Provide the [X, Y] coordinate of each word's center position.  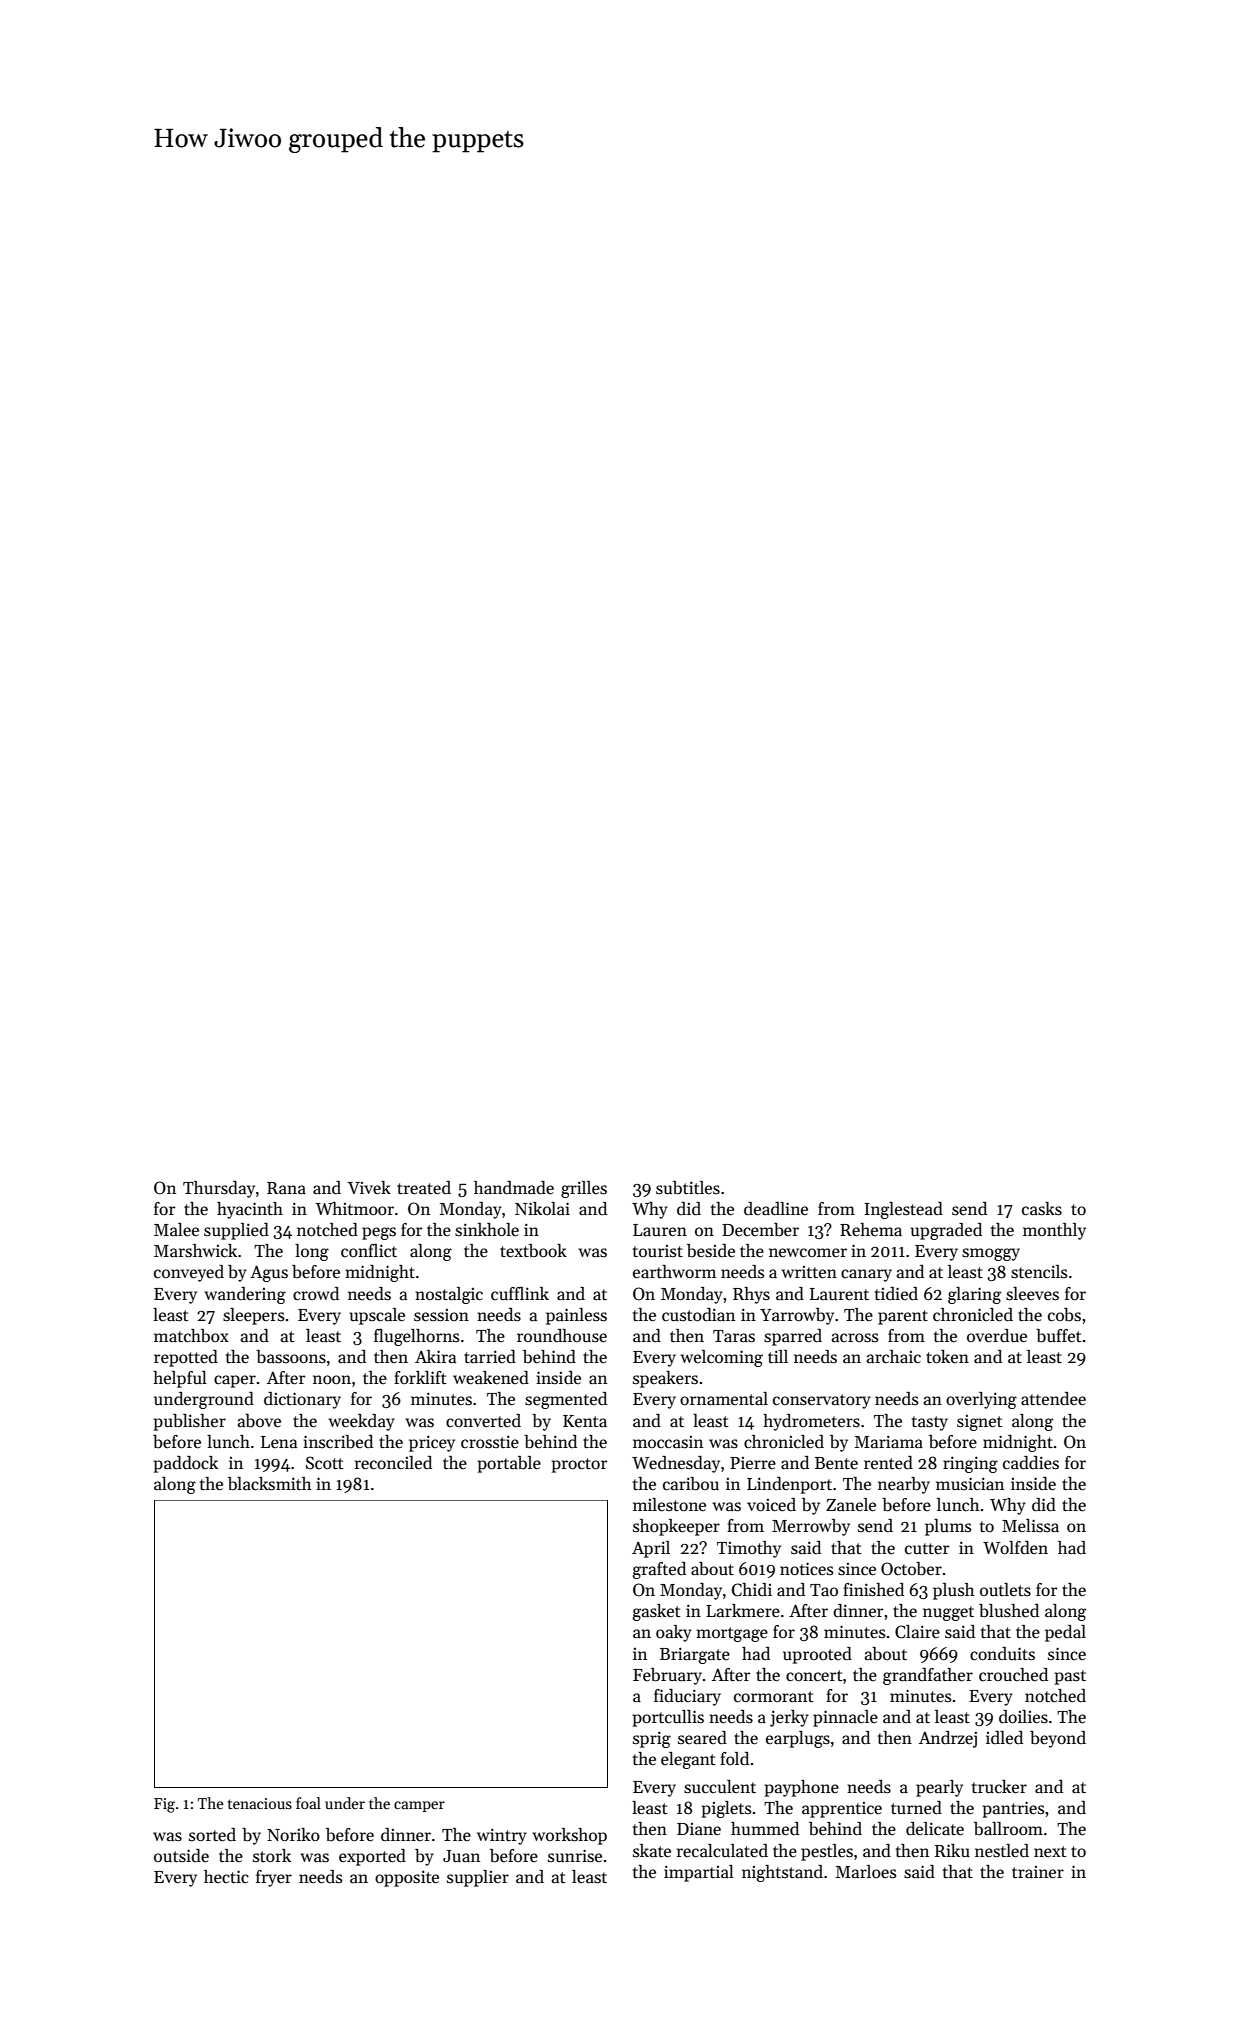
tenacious [260, 1803]
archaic [894, 1357]
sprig [652, 1739]
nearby [904, 1485]
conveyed [189, 1273]
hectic [226, 1877]
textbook [533, 1251]
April [651, 1549]
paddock [186, 1464]
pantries [1013, 1809]
